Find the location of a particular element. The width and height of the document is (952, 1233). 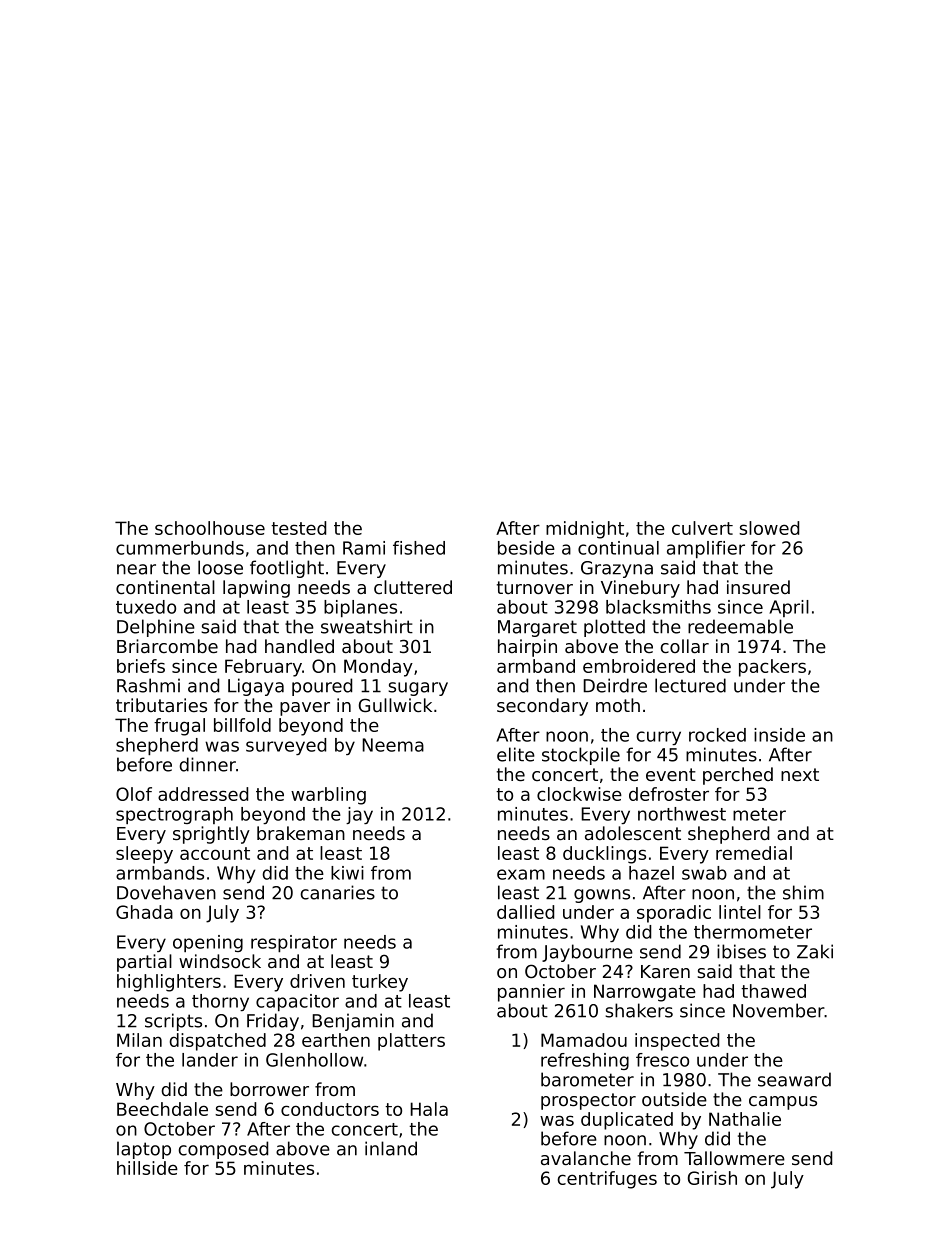

November is located at coordinates (779, 1010).
